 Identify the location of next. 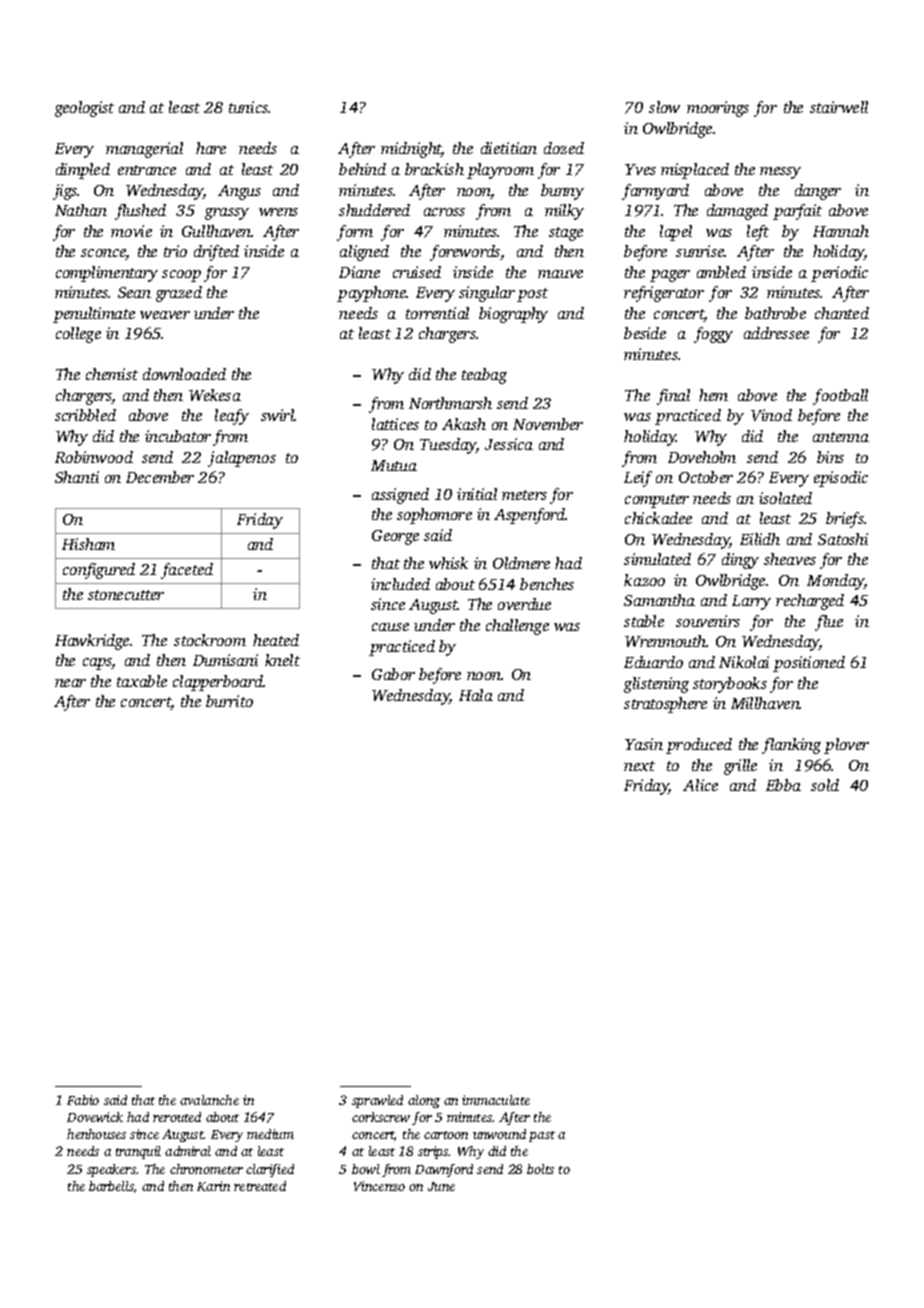
(639, 766).
